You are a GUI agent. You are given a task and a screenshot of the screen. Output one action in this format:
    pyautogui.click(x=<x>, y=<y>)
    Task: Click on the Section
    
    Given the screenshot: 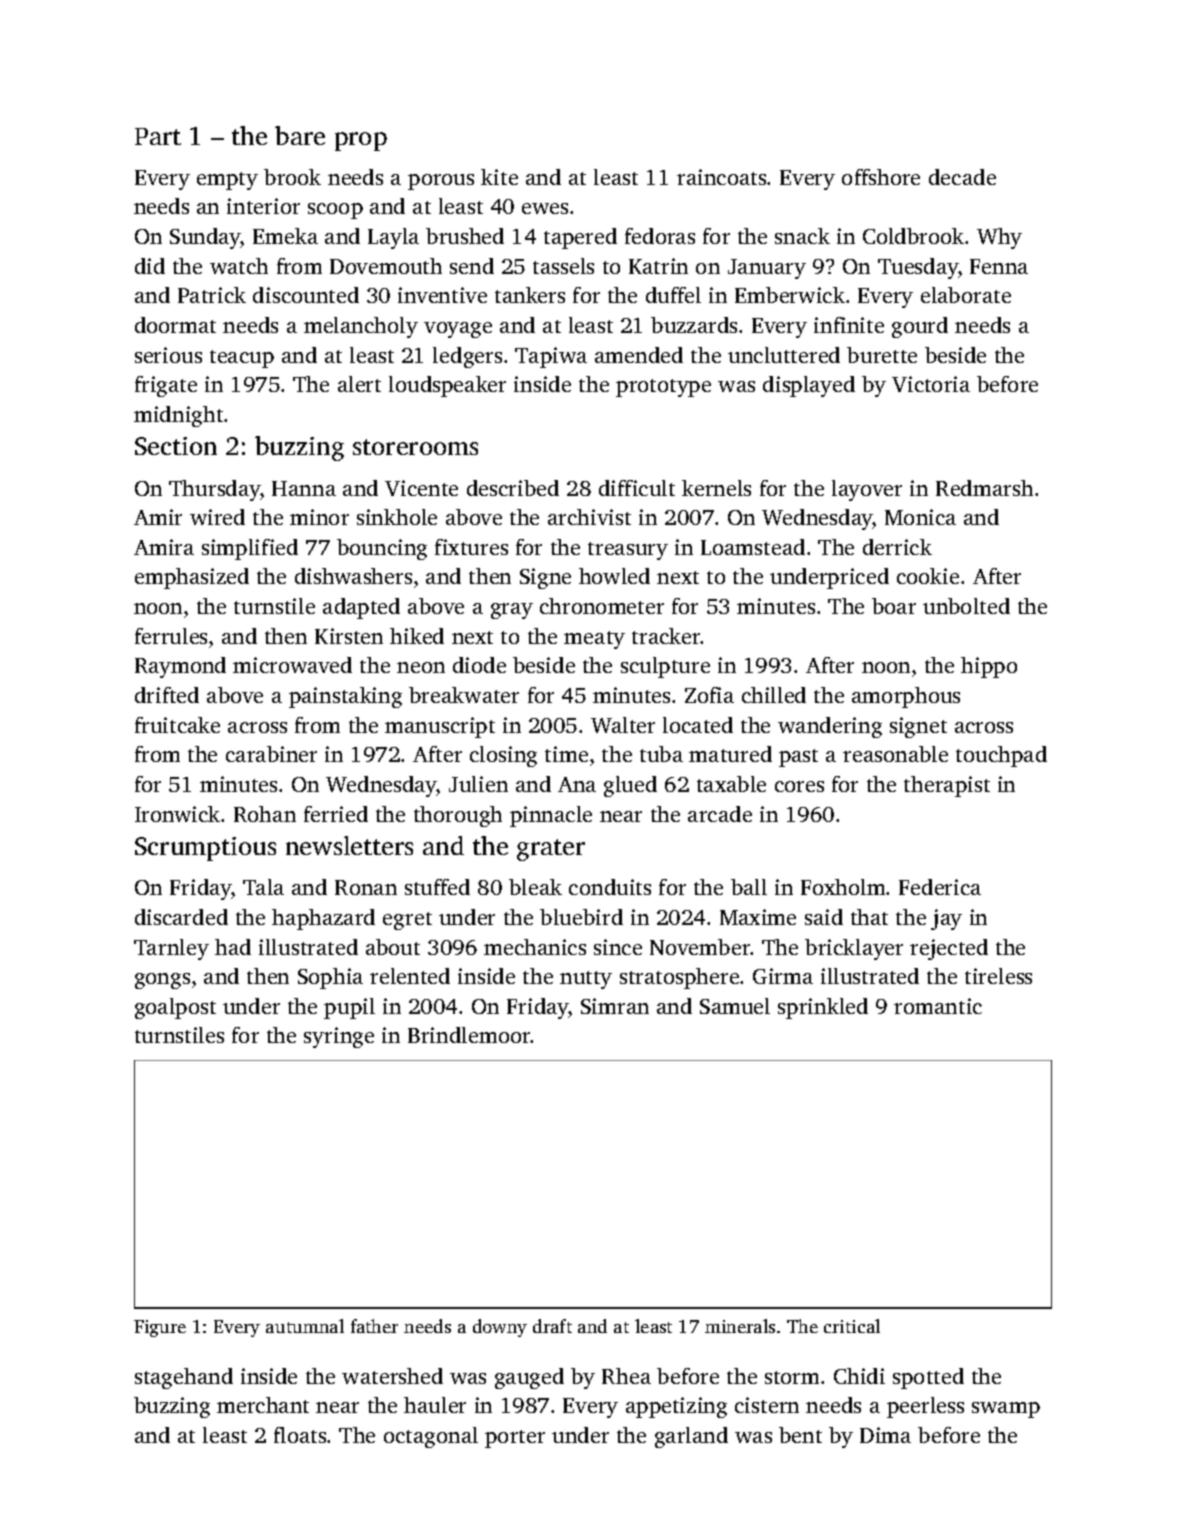 What is the action you would take?
    pyautogui.click(x=176, y=446)
